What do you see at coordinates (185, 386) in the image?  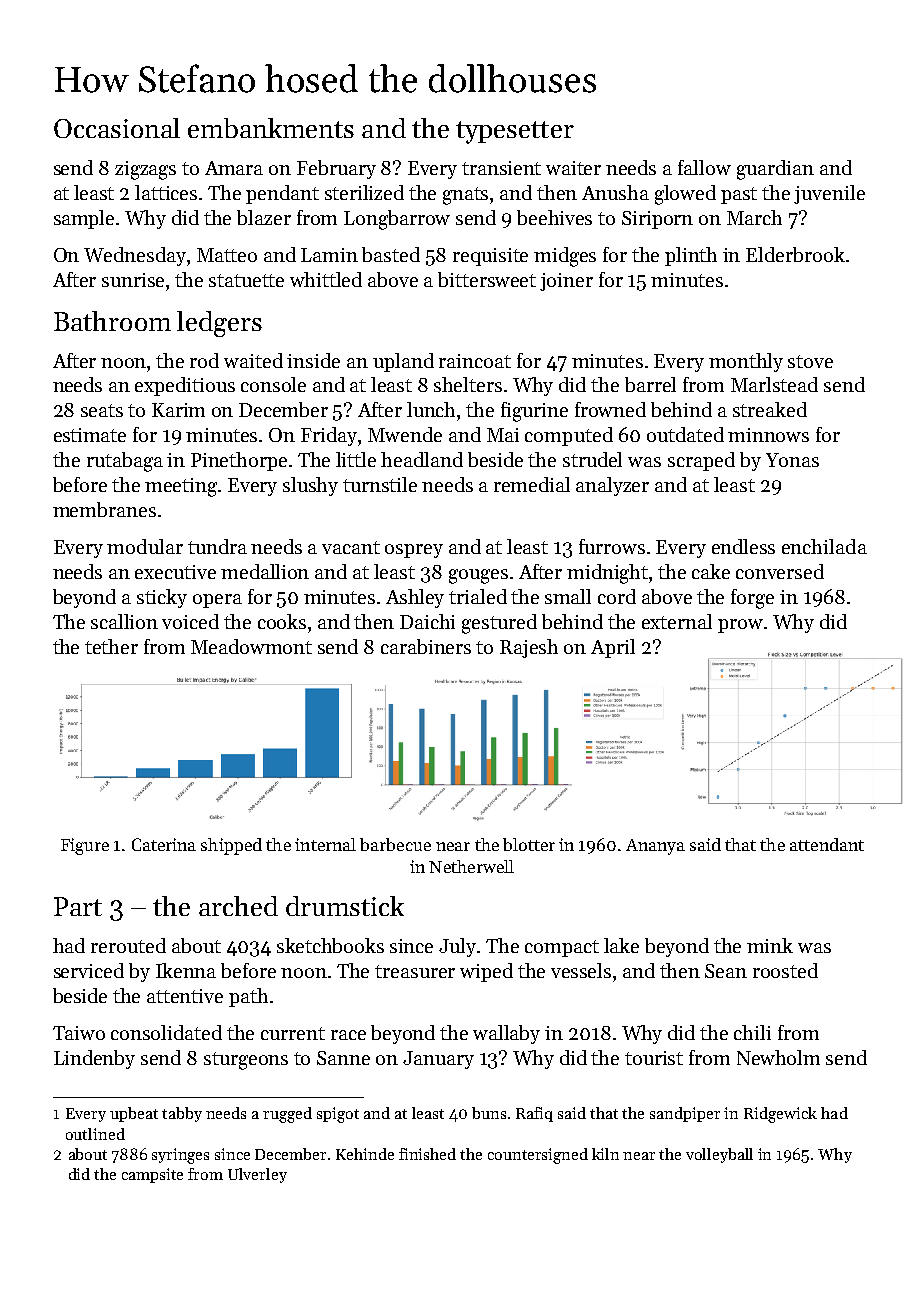 I see `expeditious` at bounding box center [185, 386].
